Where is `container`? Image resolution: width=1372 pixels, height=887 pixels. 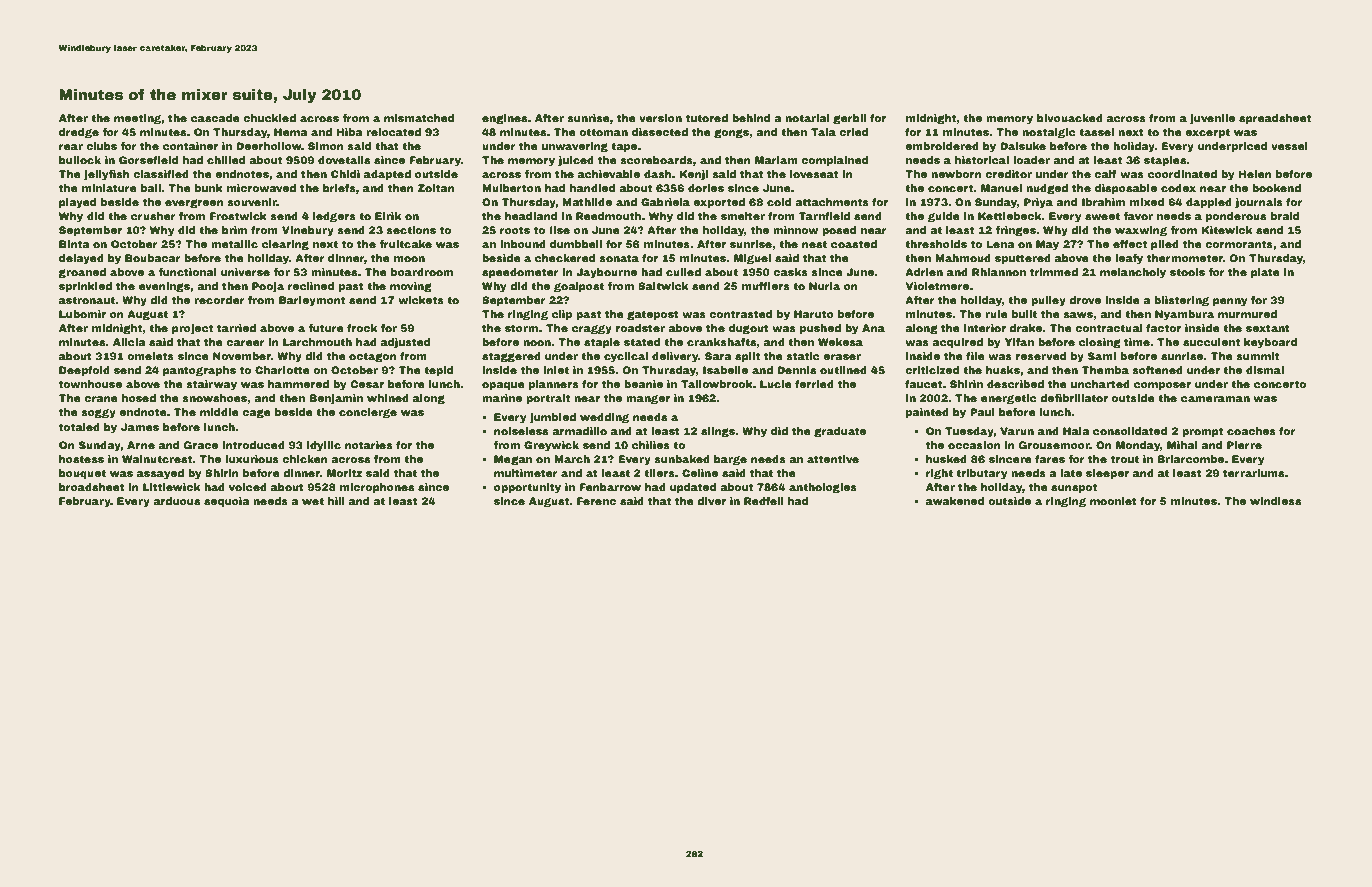
container is located at coordinates (190, 146).
